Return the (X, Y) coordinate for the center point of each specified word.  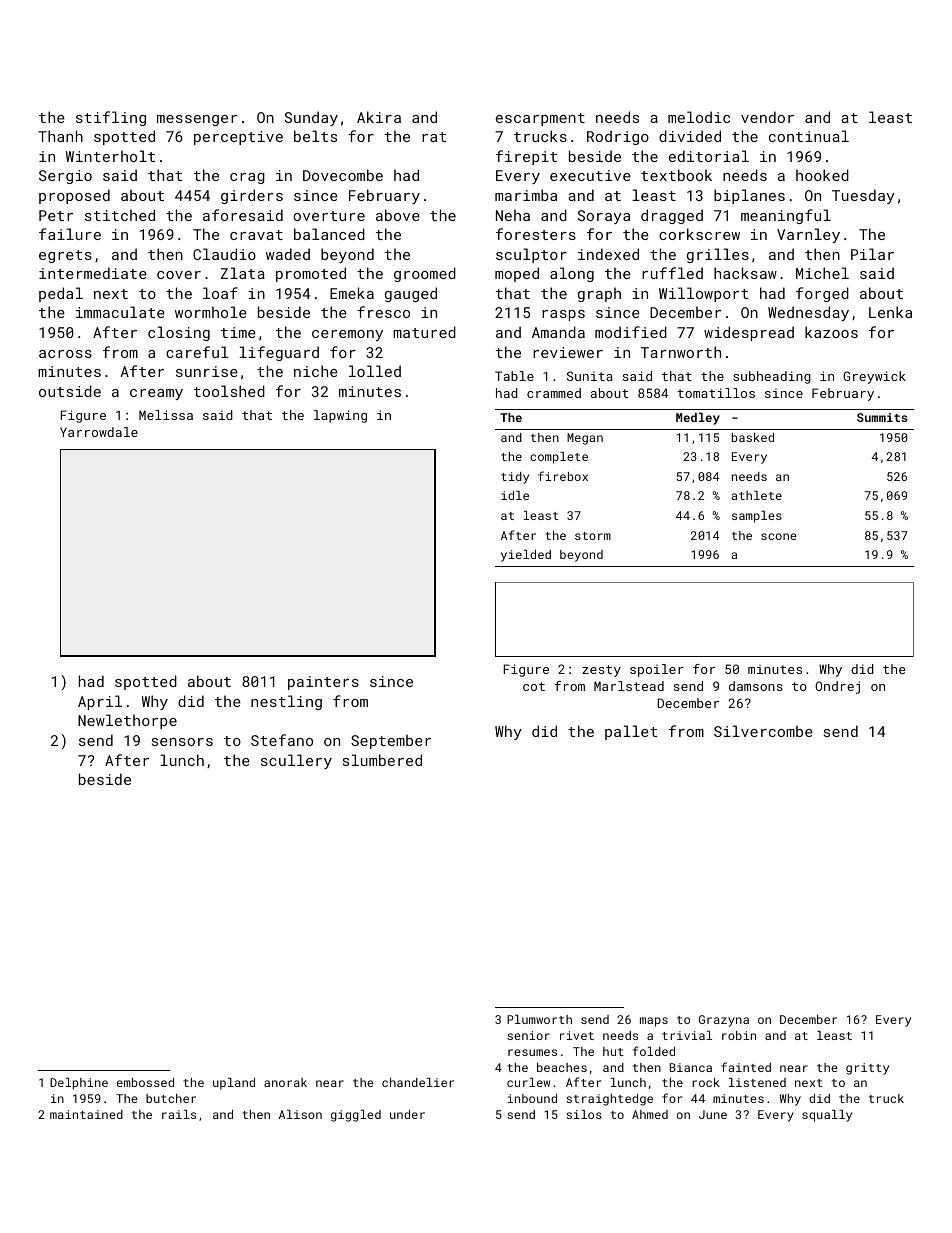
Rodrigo (618, 137)
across (65, 354)
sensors (182, 742)
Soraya (604, 217)
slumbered (382, 760)
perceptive (238, 138)
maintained (86, 1114)
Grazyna (724, 1021)
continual (809, 136)
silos (584, 1114)
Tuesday (863, 196)
